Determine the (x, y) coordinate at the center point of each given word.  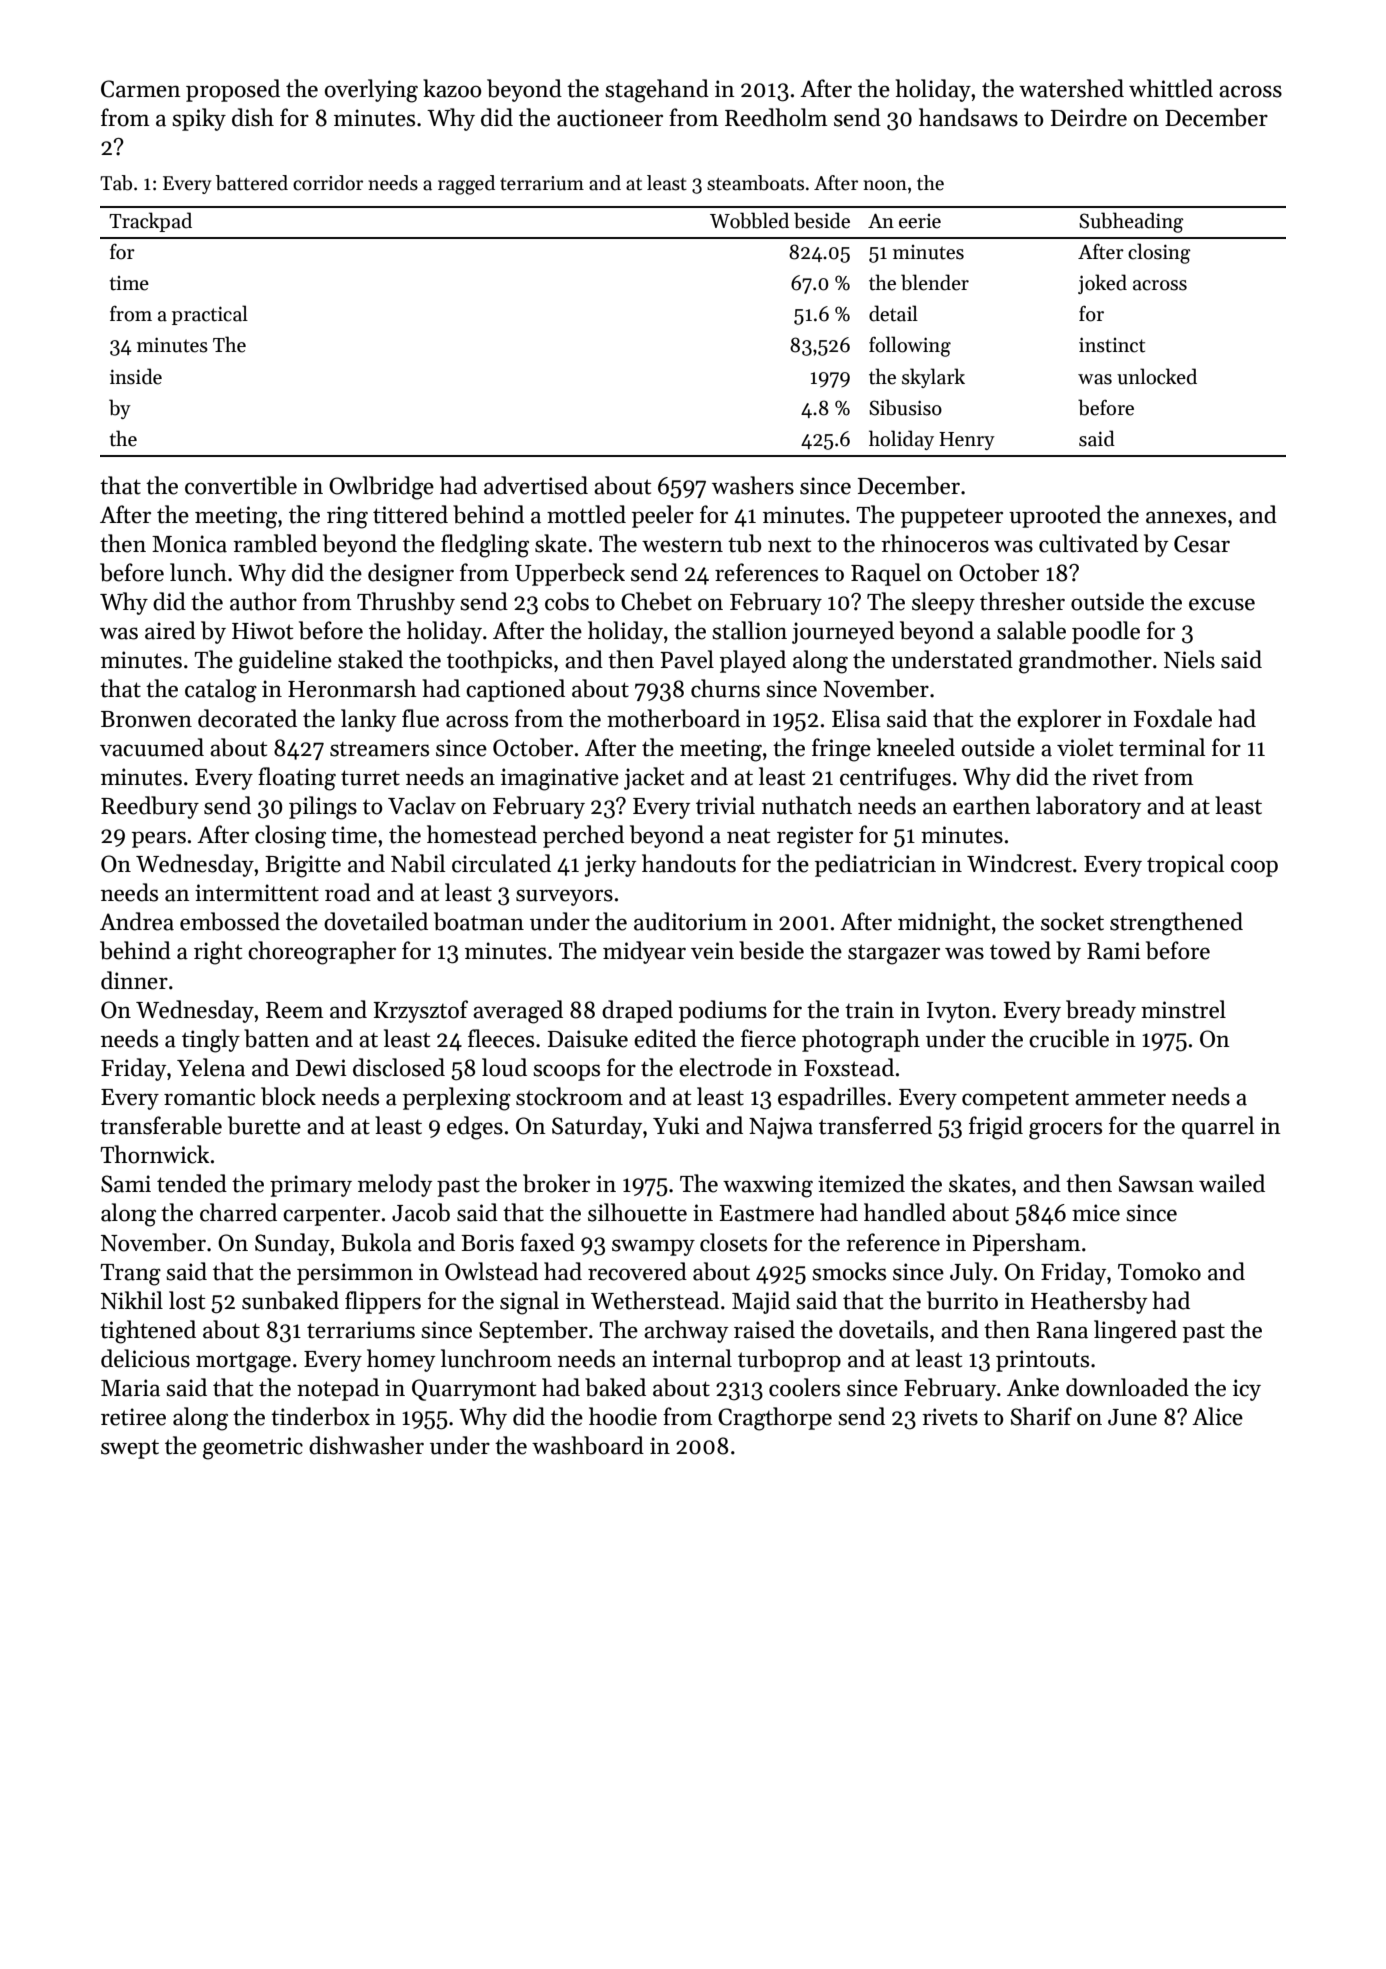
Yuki (676, 1125)
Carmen (141, 89)
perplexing (457, 1099)
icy (1247, 1390)
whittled (1171, 88)
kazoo (452, 88)
